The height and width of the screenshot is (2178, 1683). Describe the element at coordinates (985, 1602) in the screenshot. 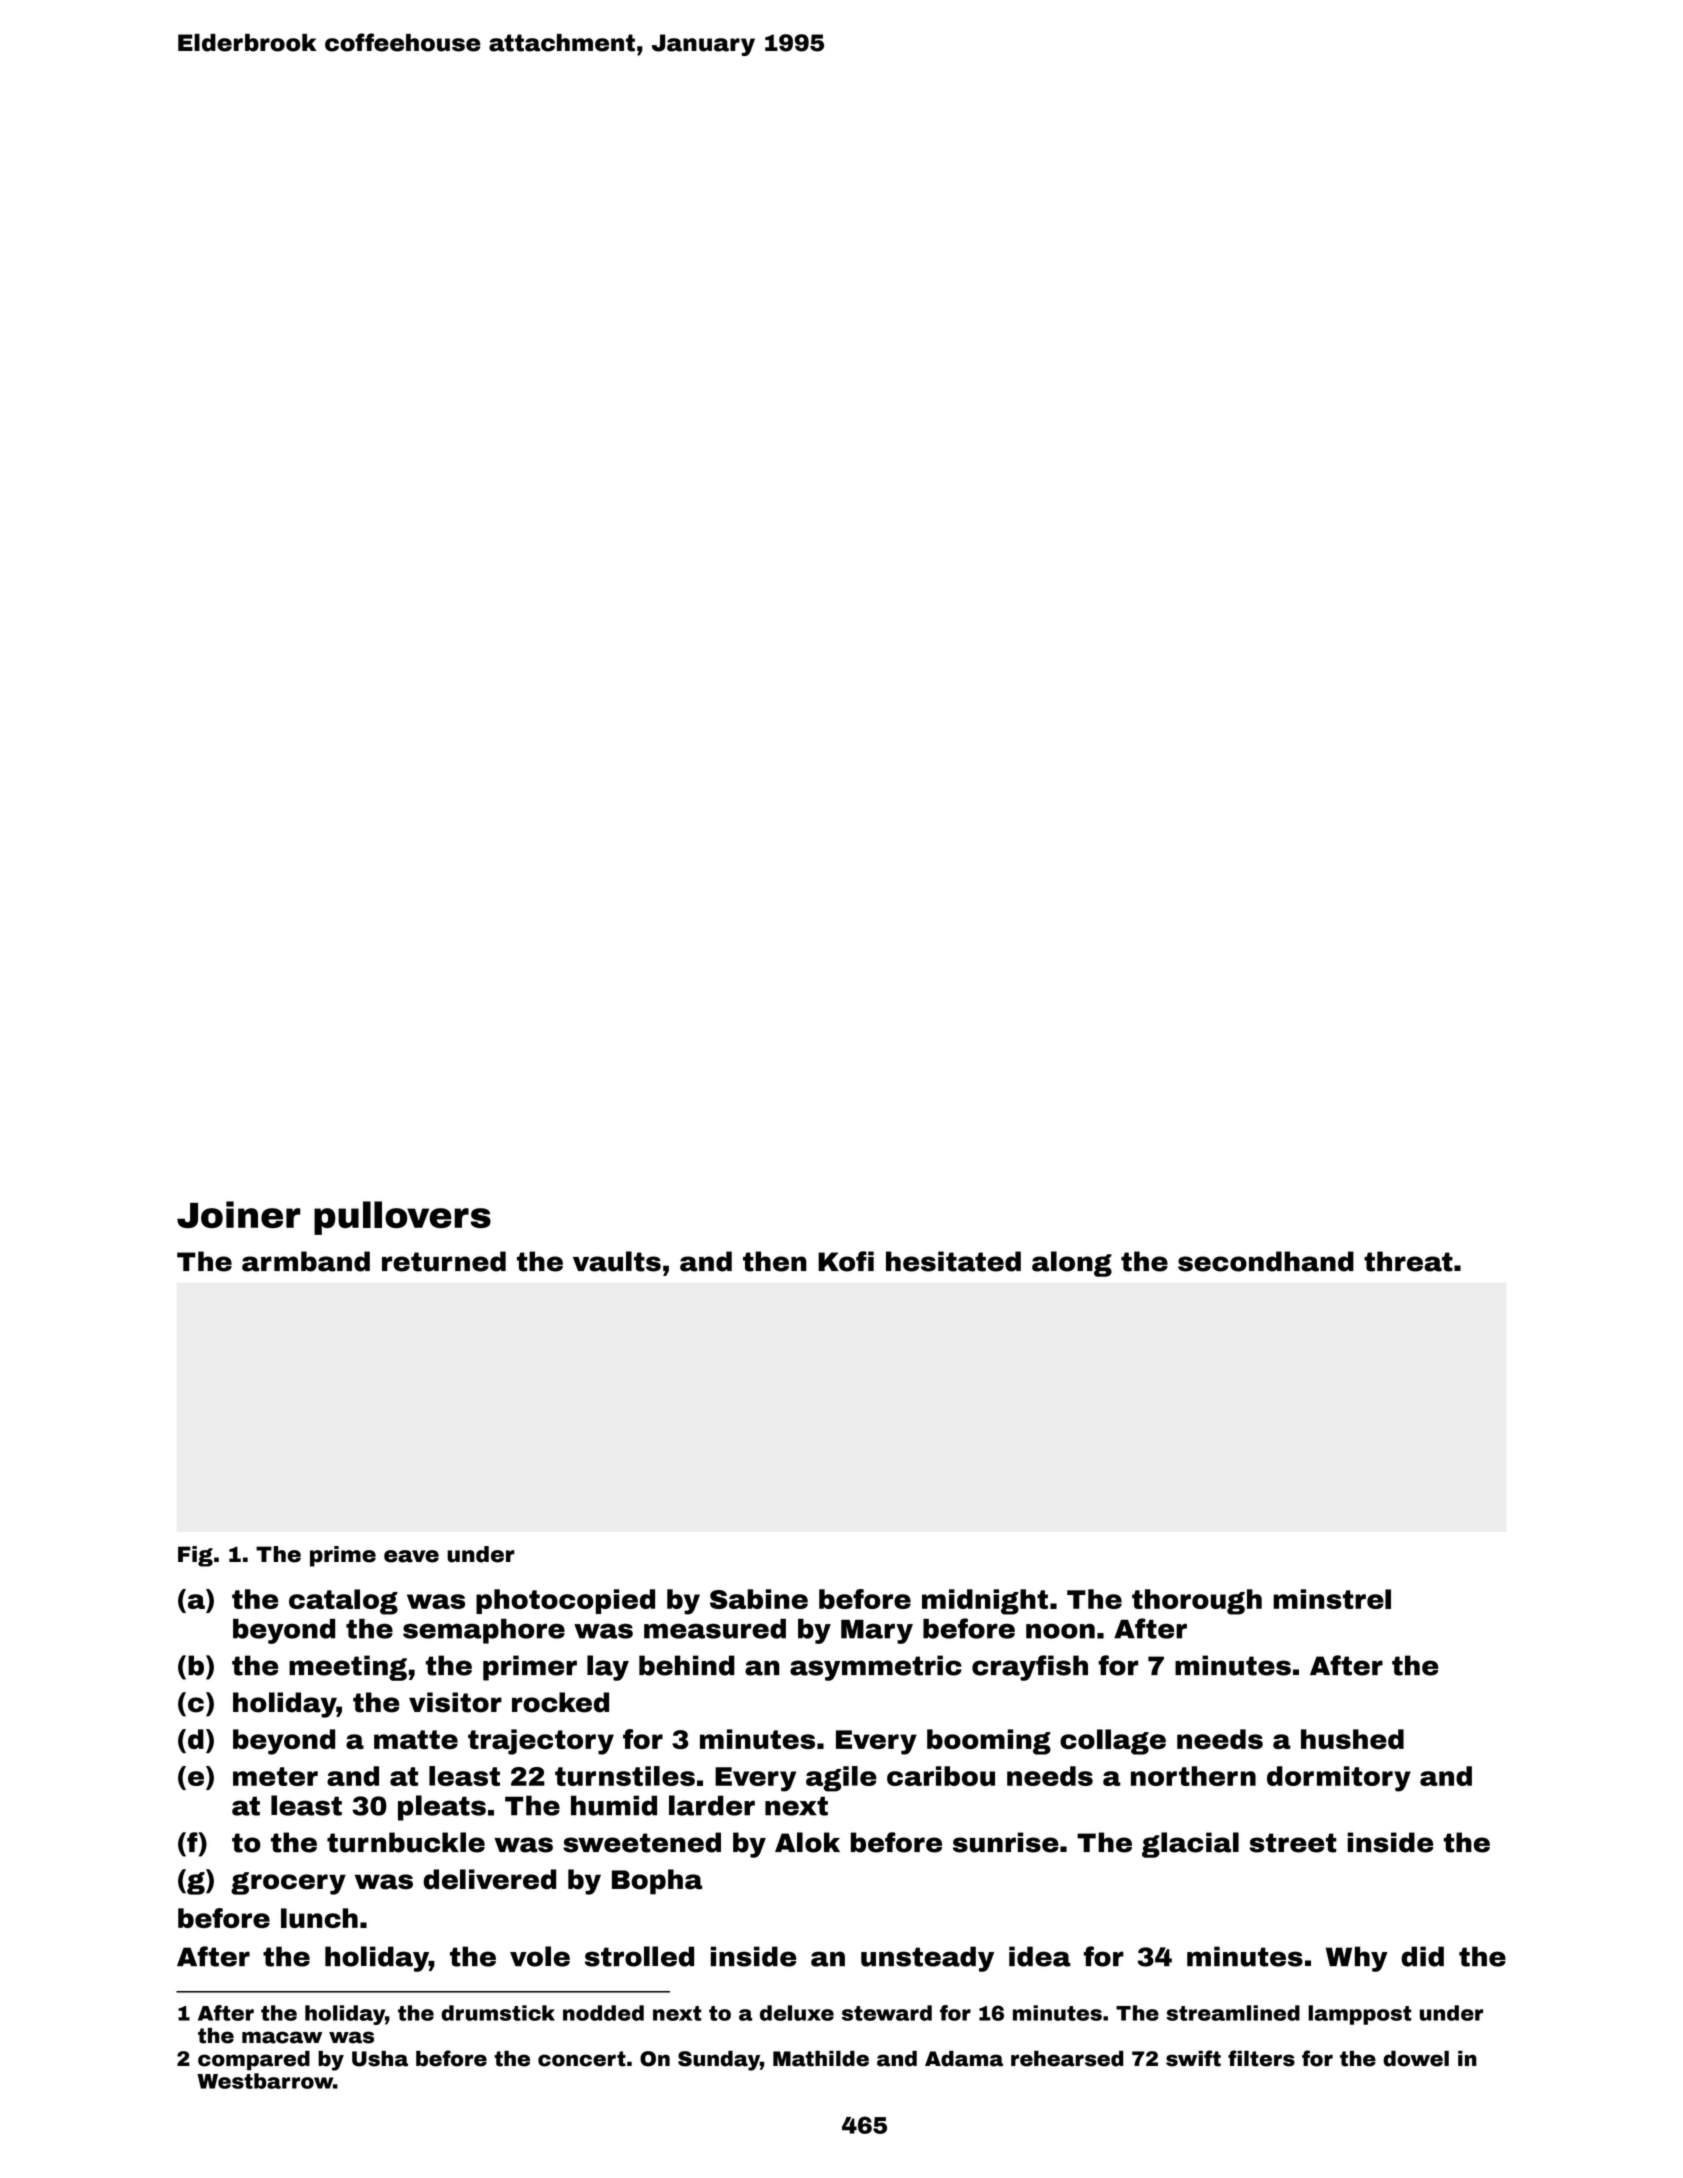

I see `midnight` at that location.
